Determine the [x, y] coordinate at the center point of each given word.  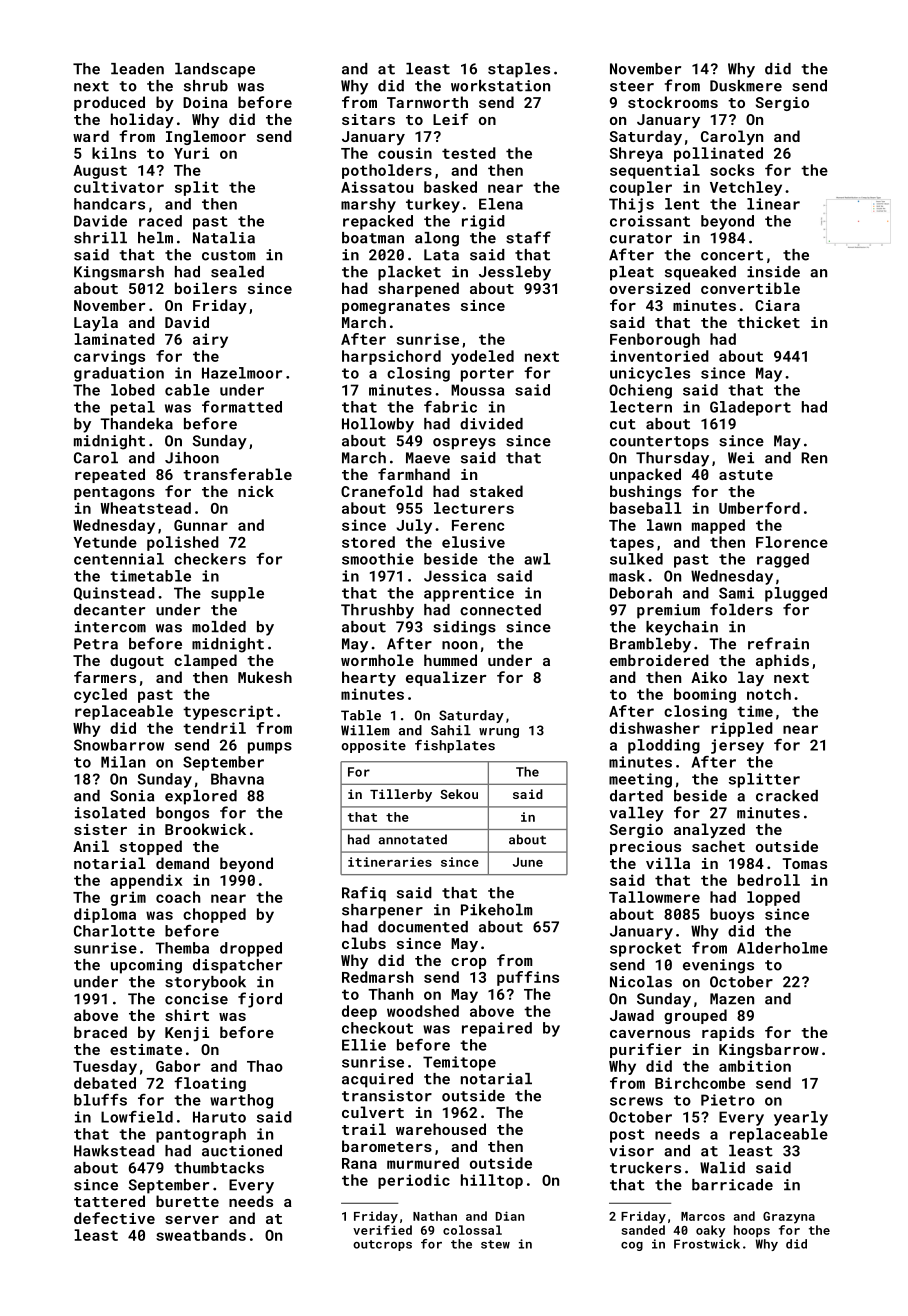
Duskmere [746, 86]
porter [487, 375]
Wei [741, 458]
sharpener [382, 911]
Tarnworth [427, 102]
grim [128, 898]
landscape [215, 70]
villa [668, 863]
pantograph [201, 1135]
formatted [242, 407]
